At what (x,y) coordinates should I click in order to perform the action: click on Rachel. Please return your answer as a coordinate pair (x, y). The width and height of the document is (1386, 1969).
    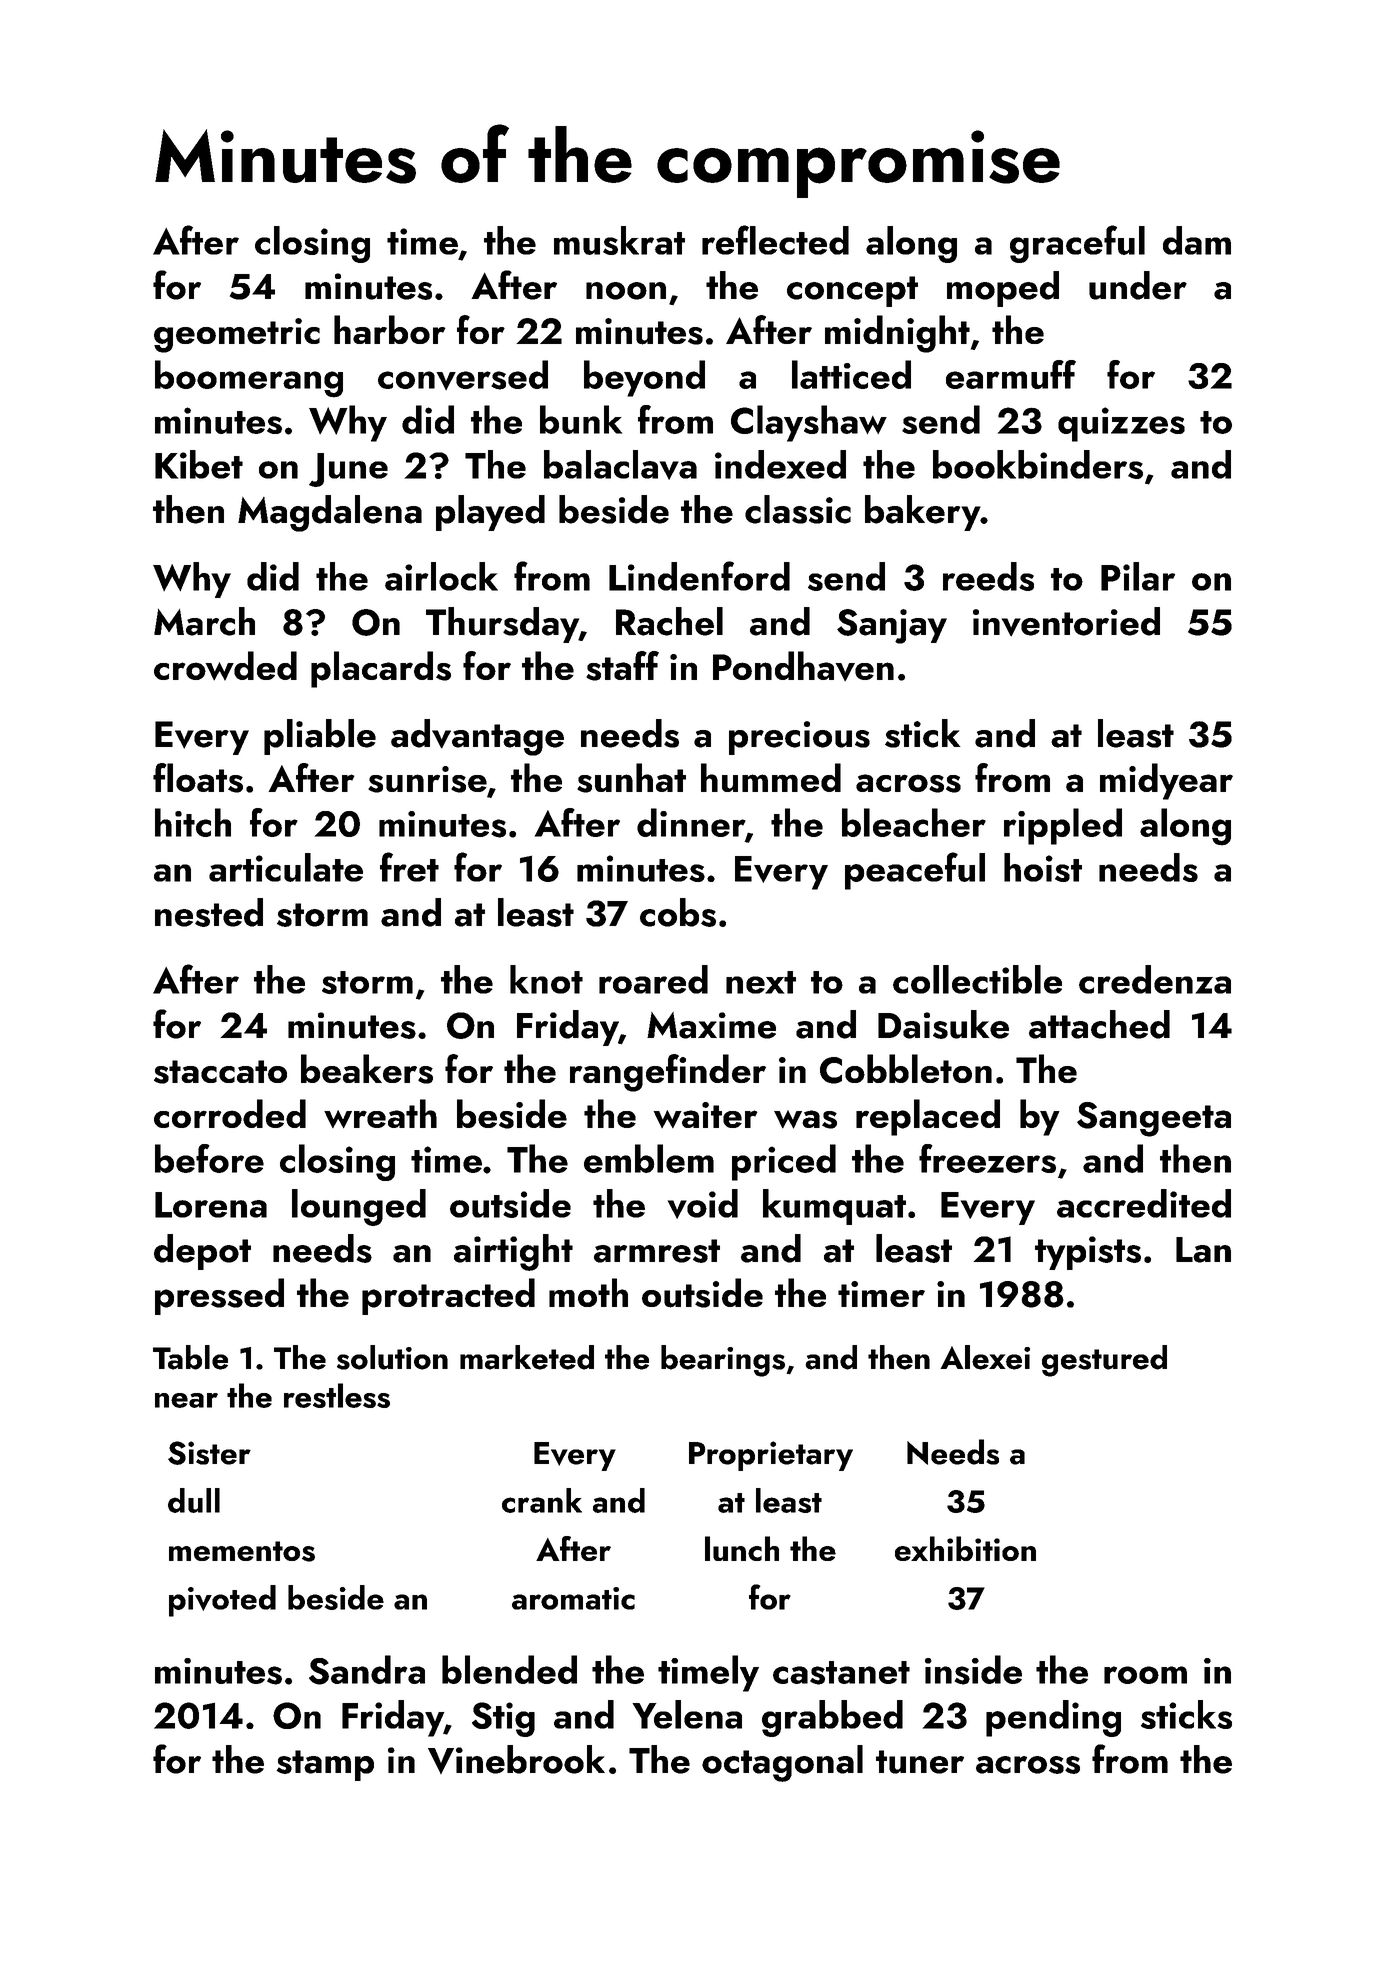
    Looking at the image, I should click on (669, 621).
